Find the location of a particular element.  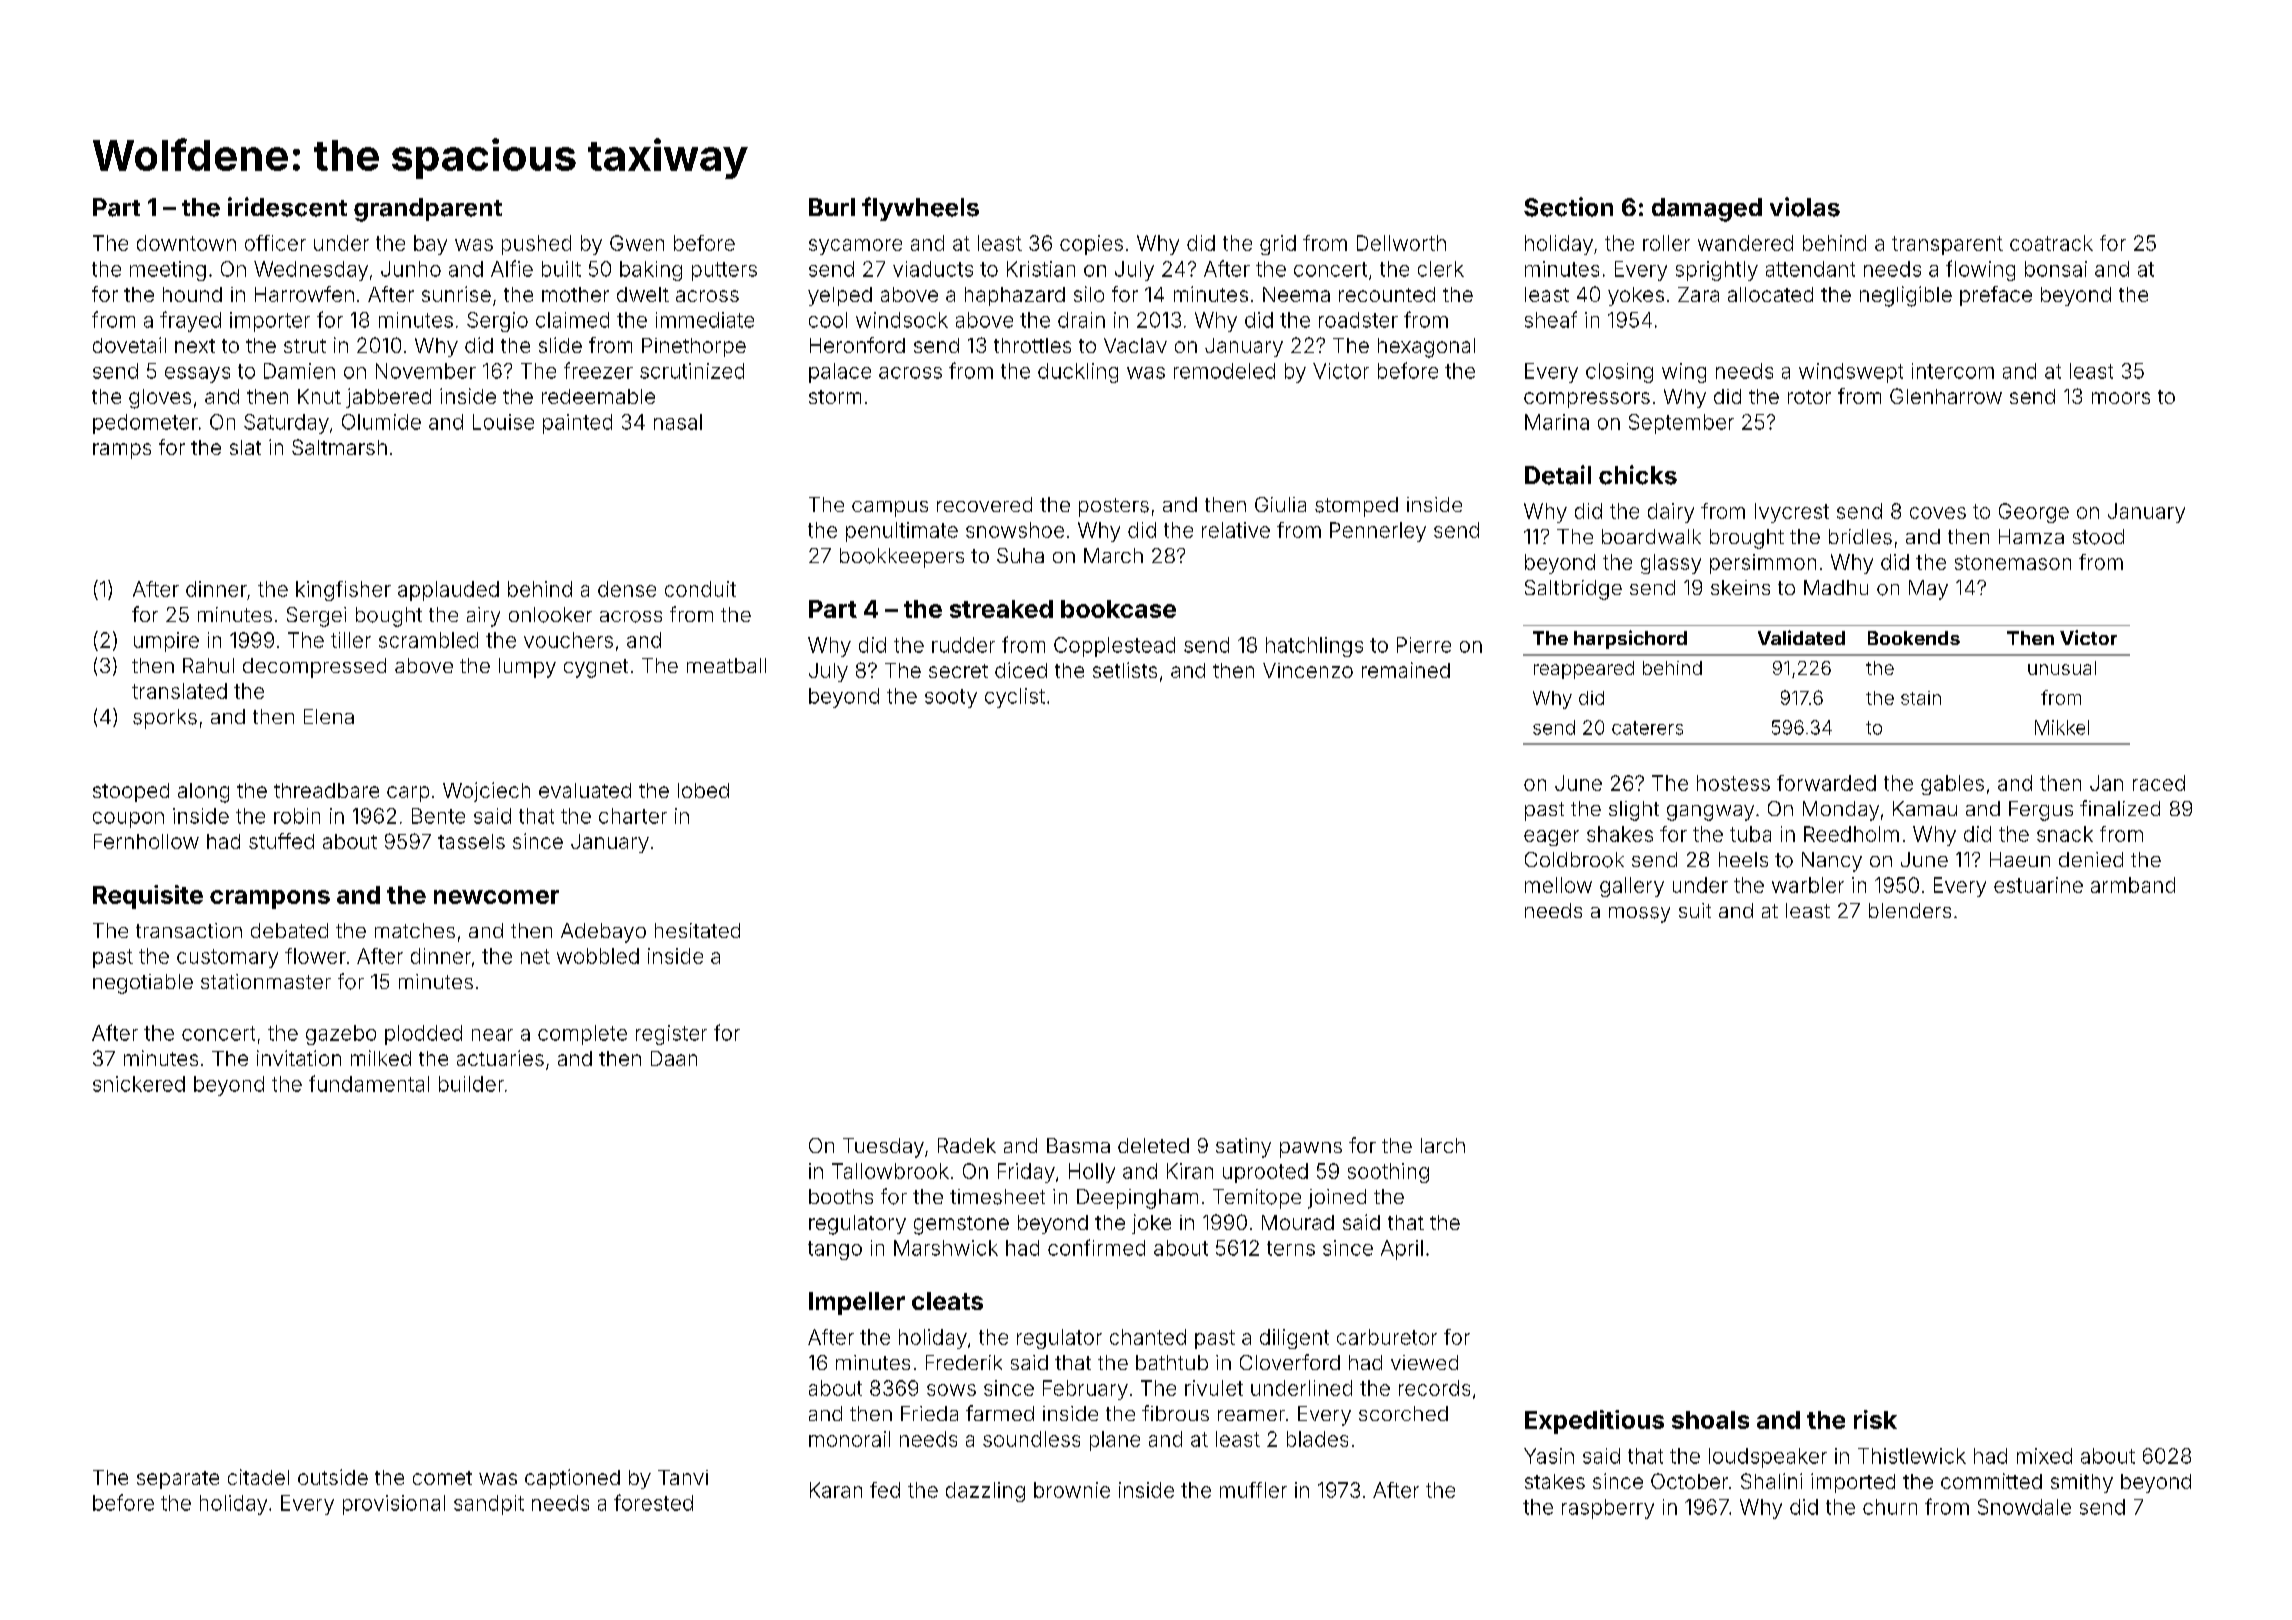

provisional is located at coordinates (394, 1505).
